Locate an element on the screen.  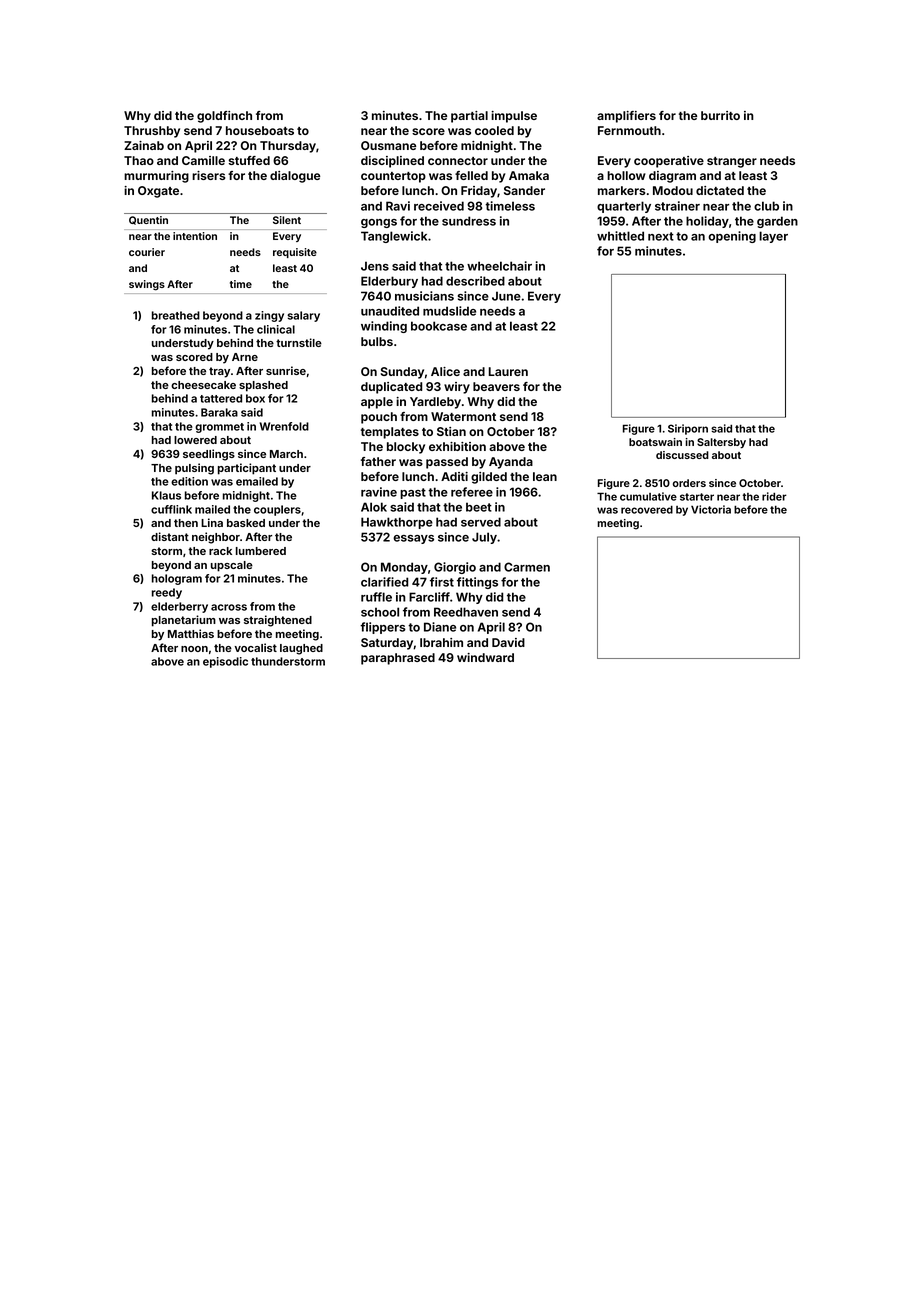
opening is located at coordinates (732, 237).
